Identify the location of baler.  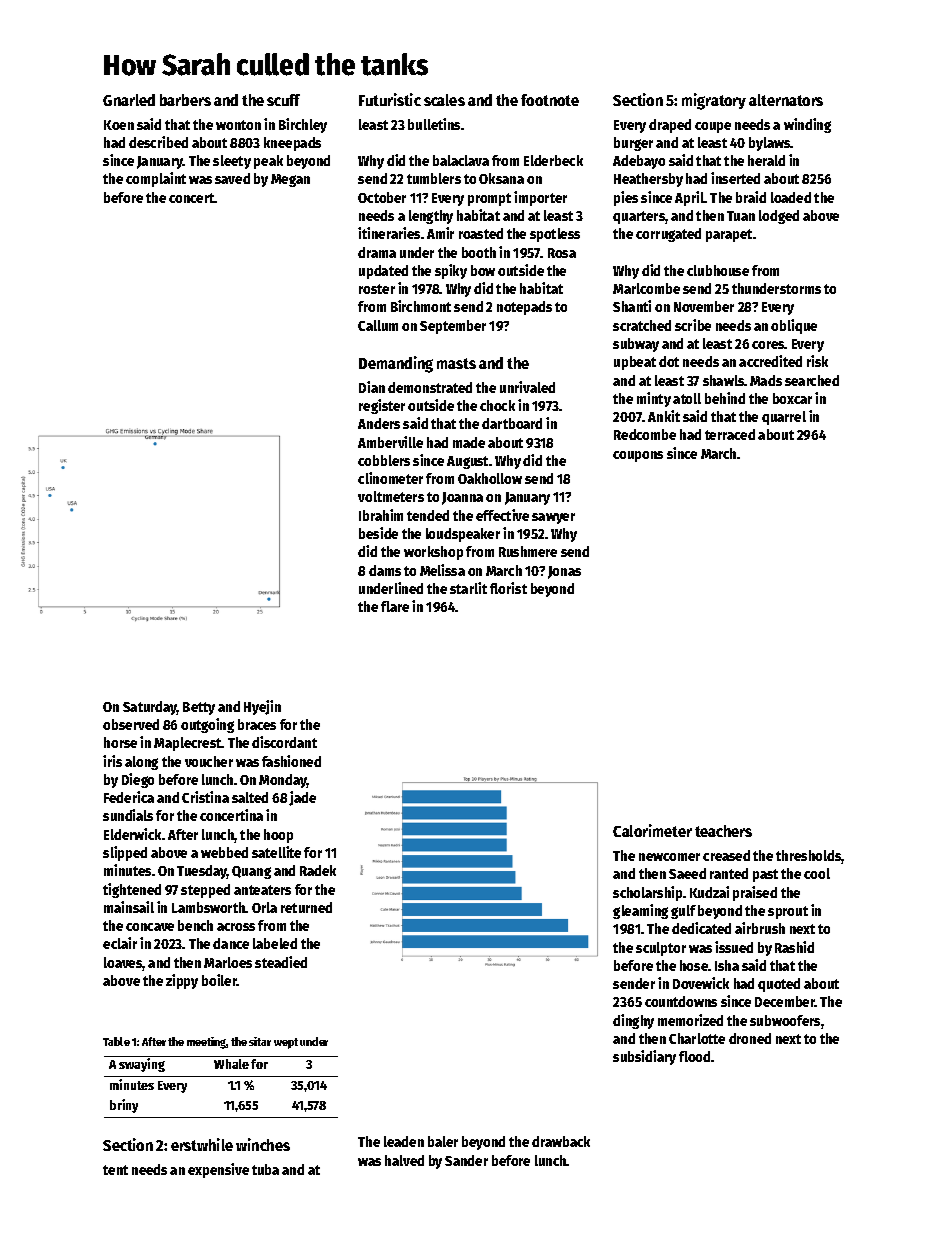
(443, 1141).
